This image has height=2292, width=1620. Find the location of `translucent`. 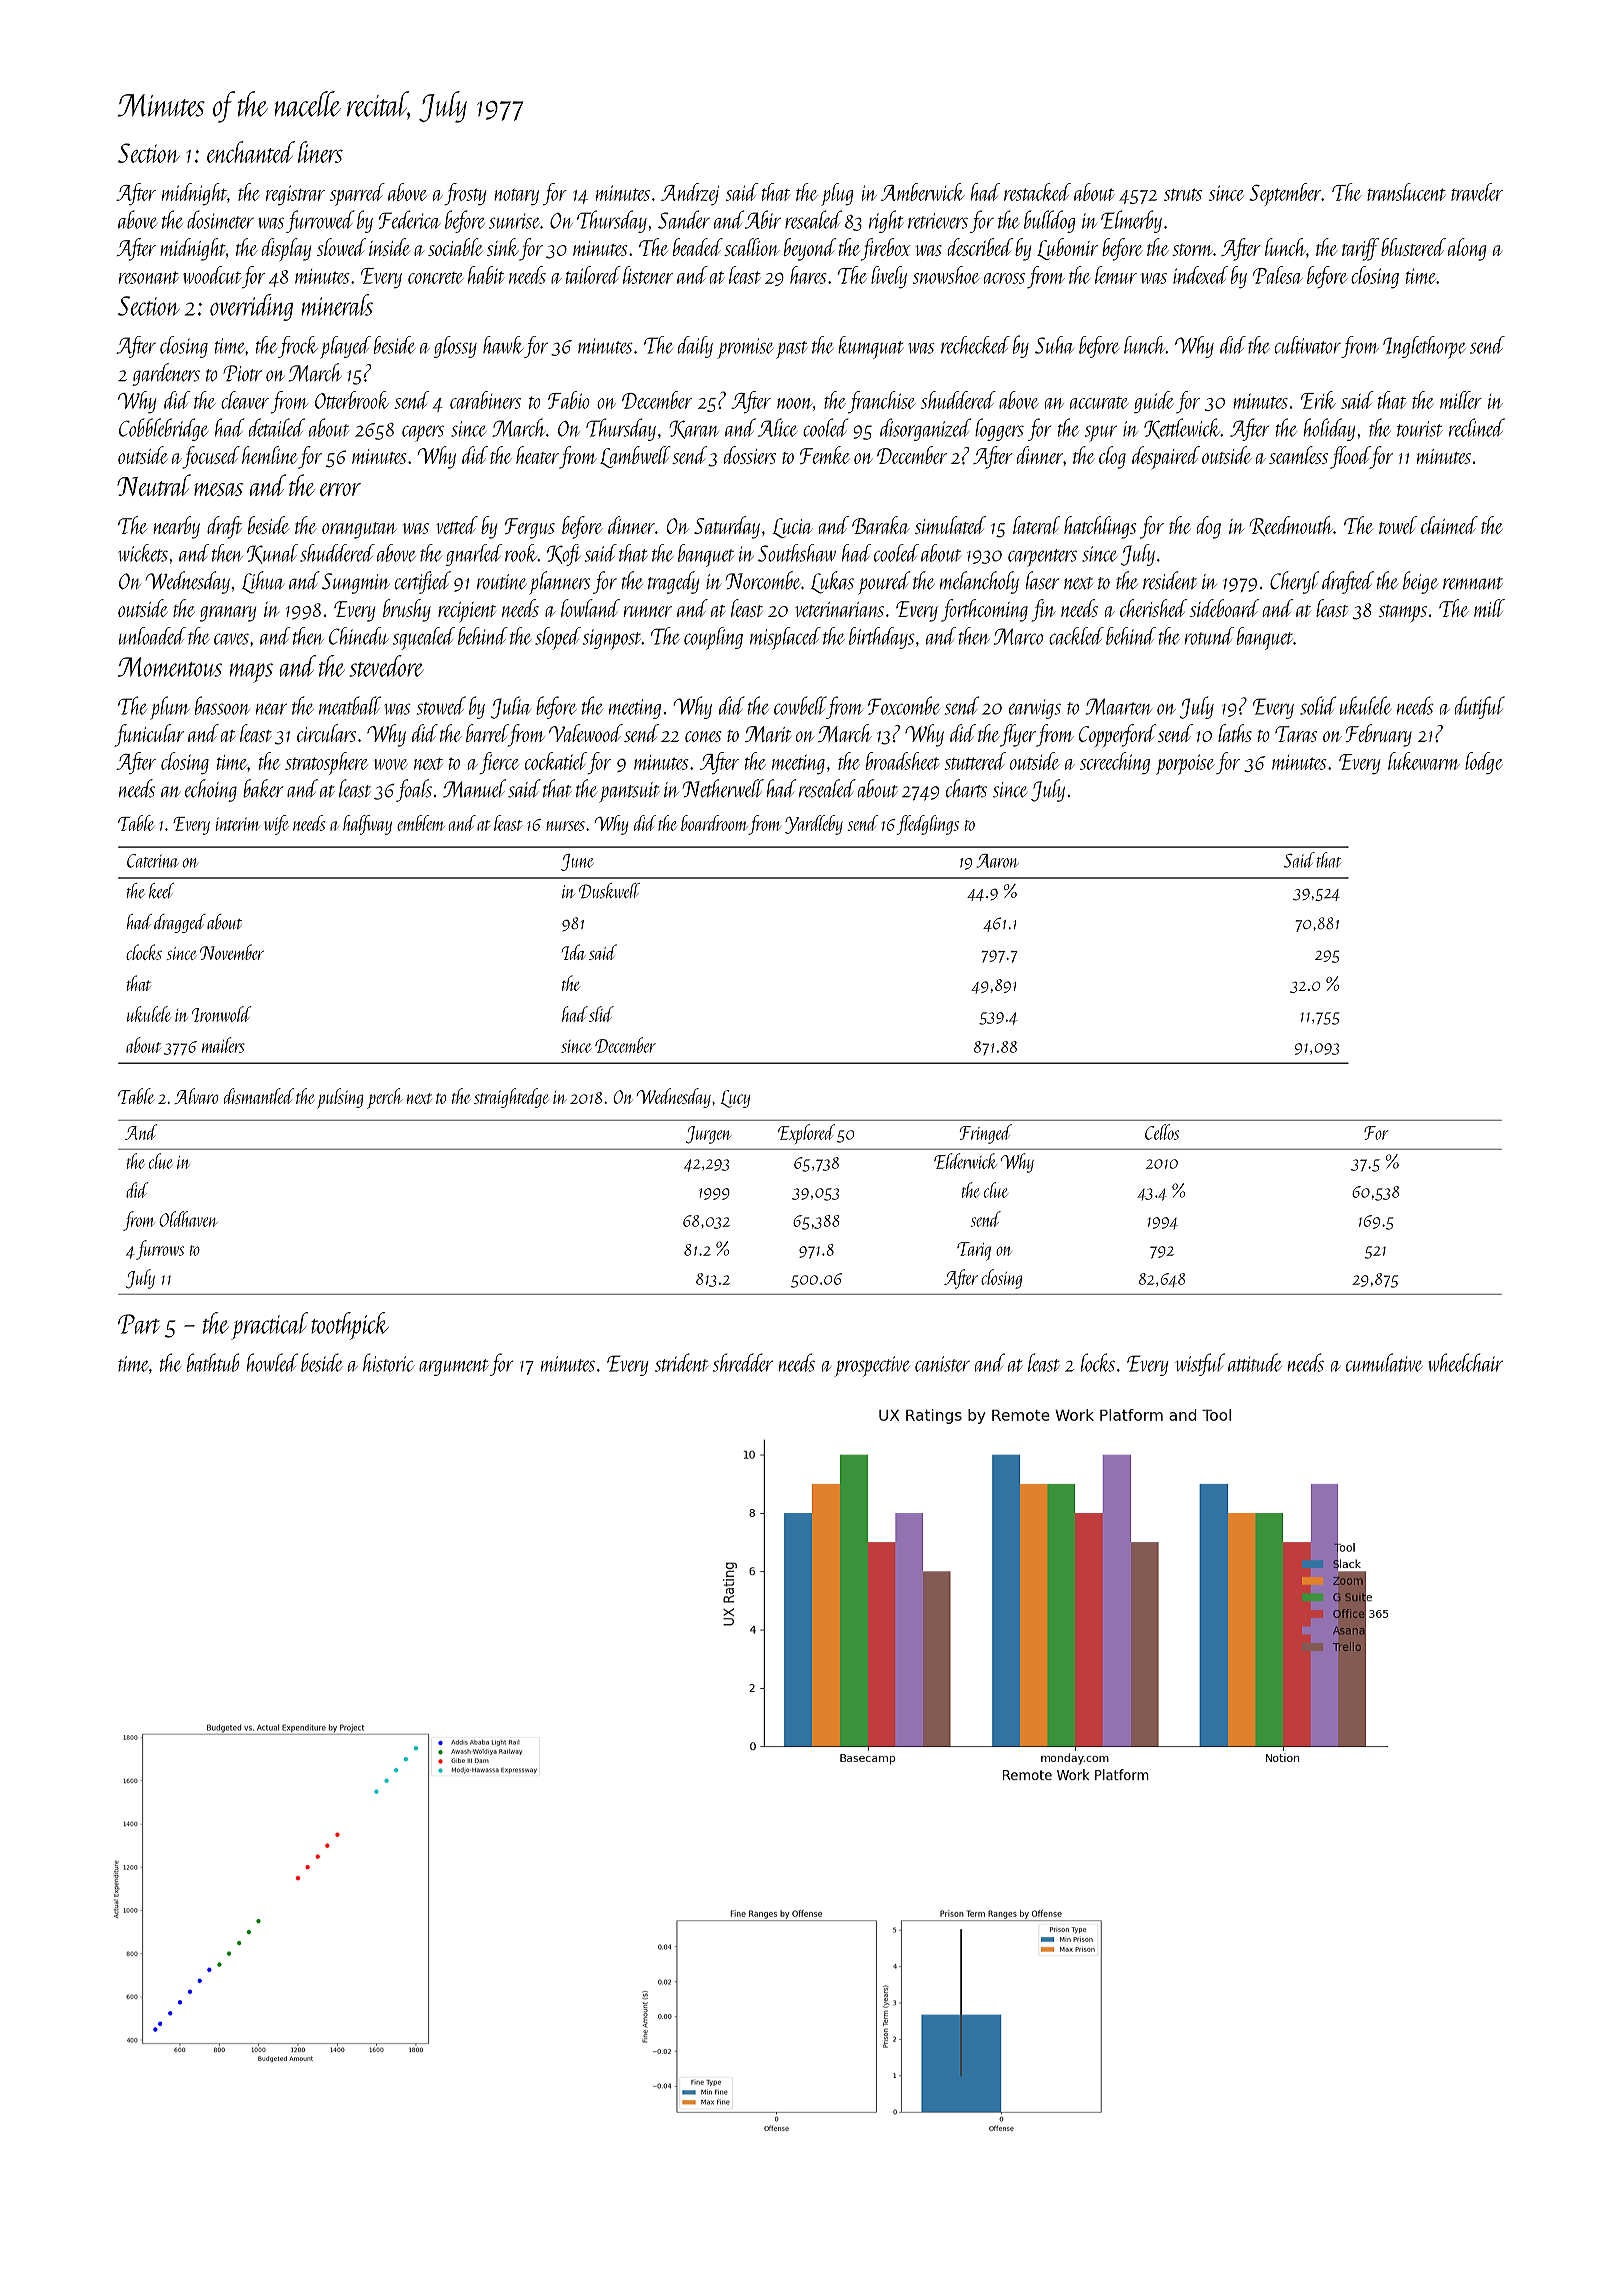

translucent is located at coordinates (1406, 192).
